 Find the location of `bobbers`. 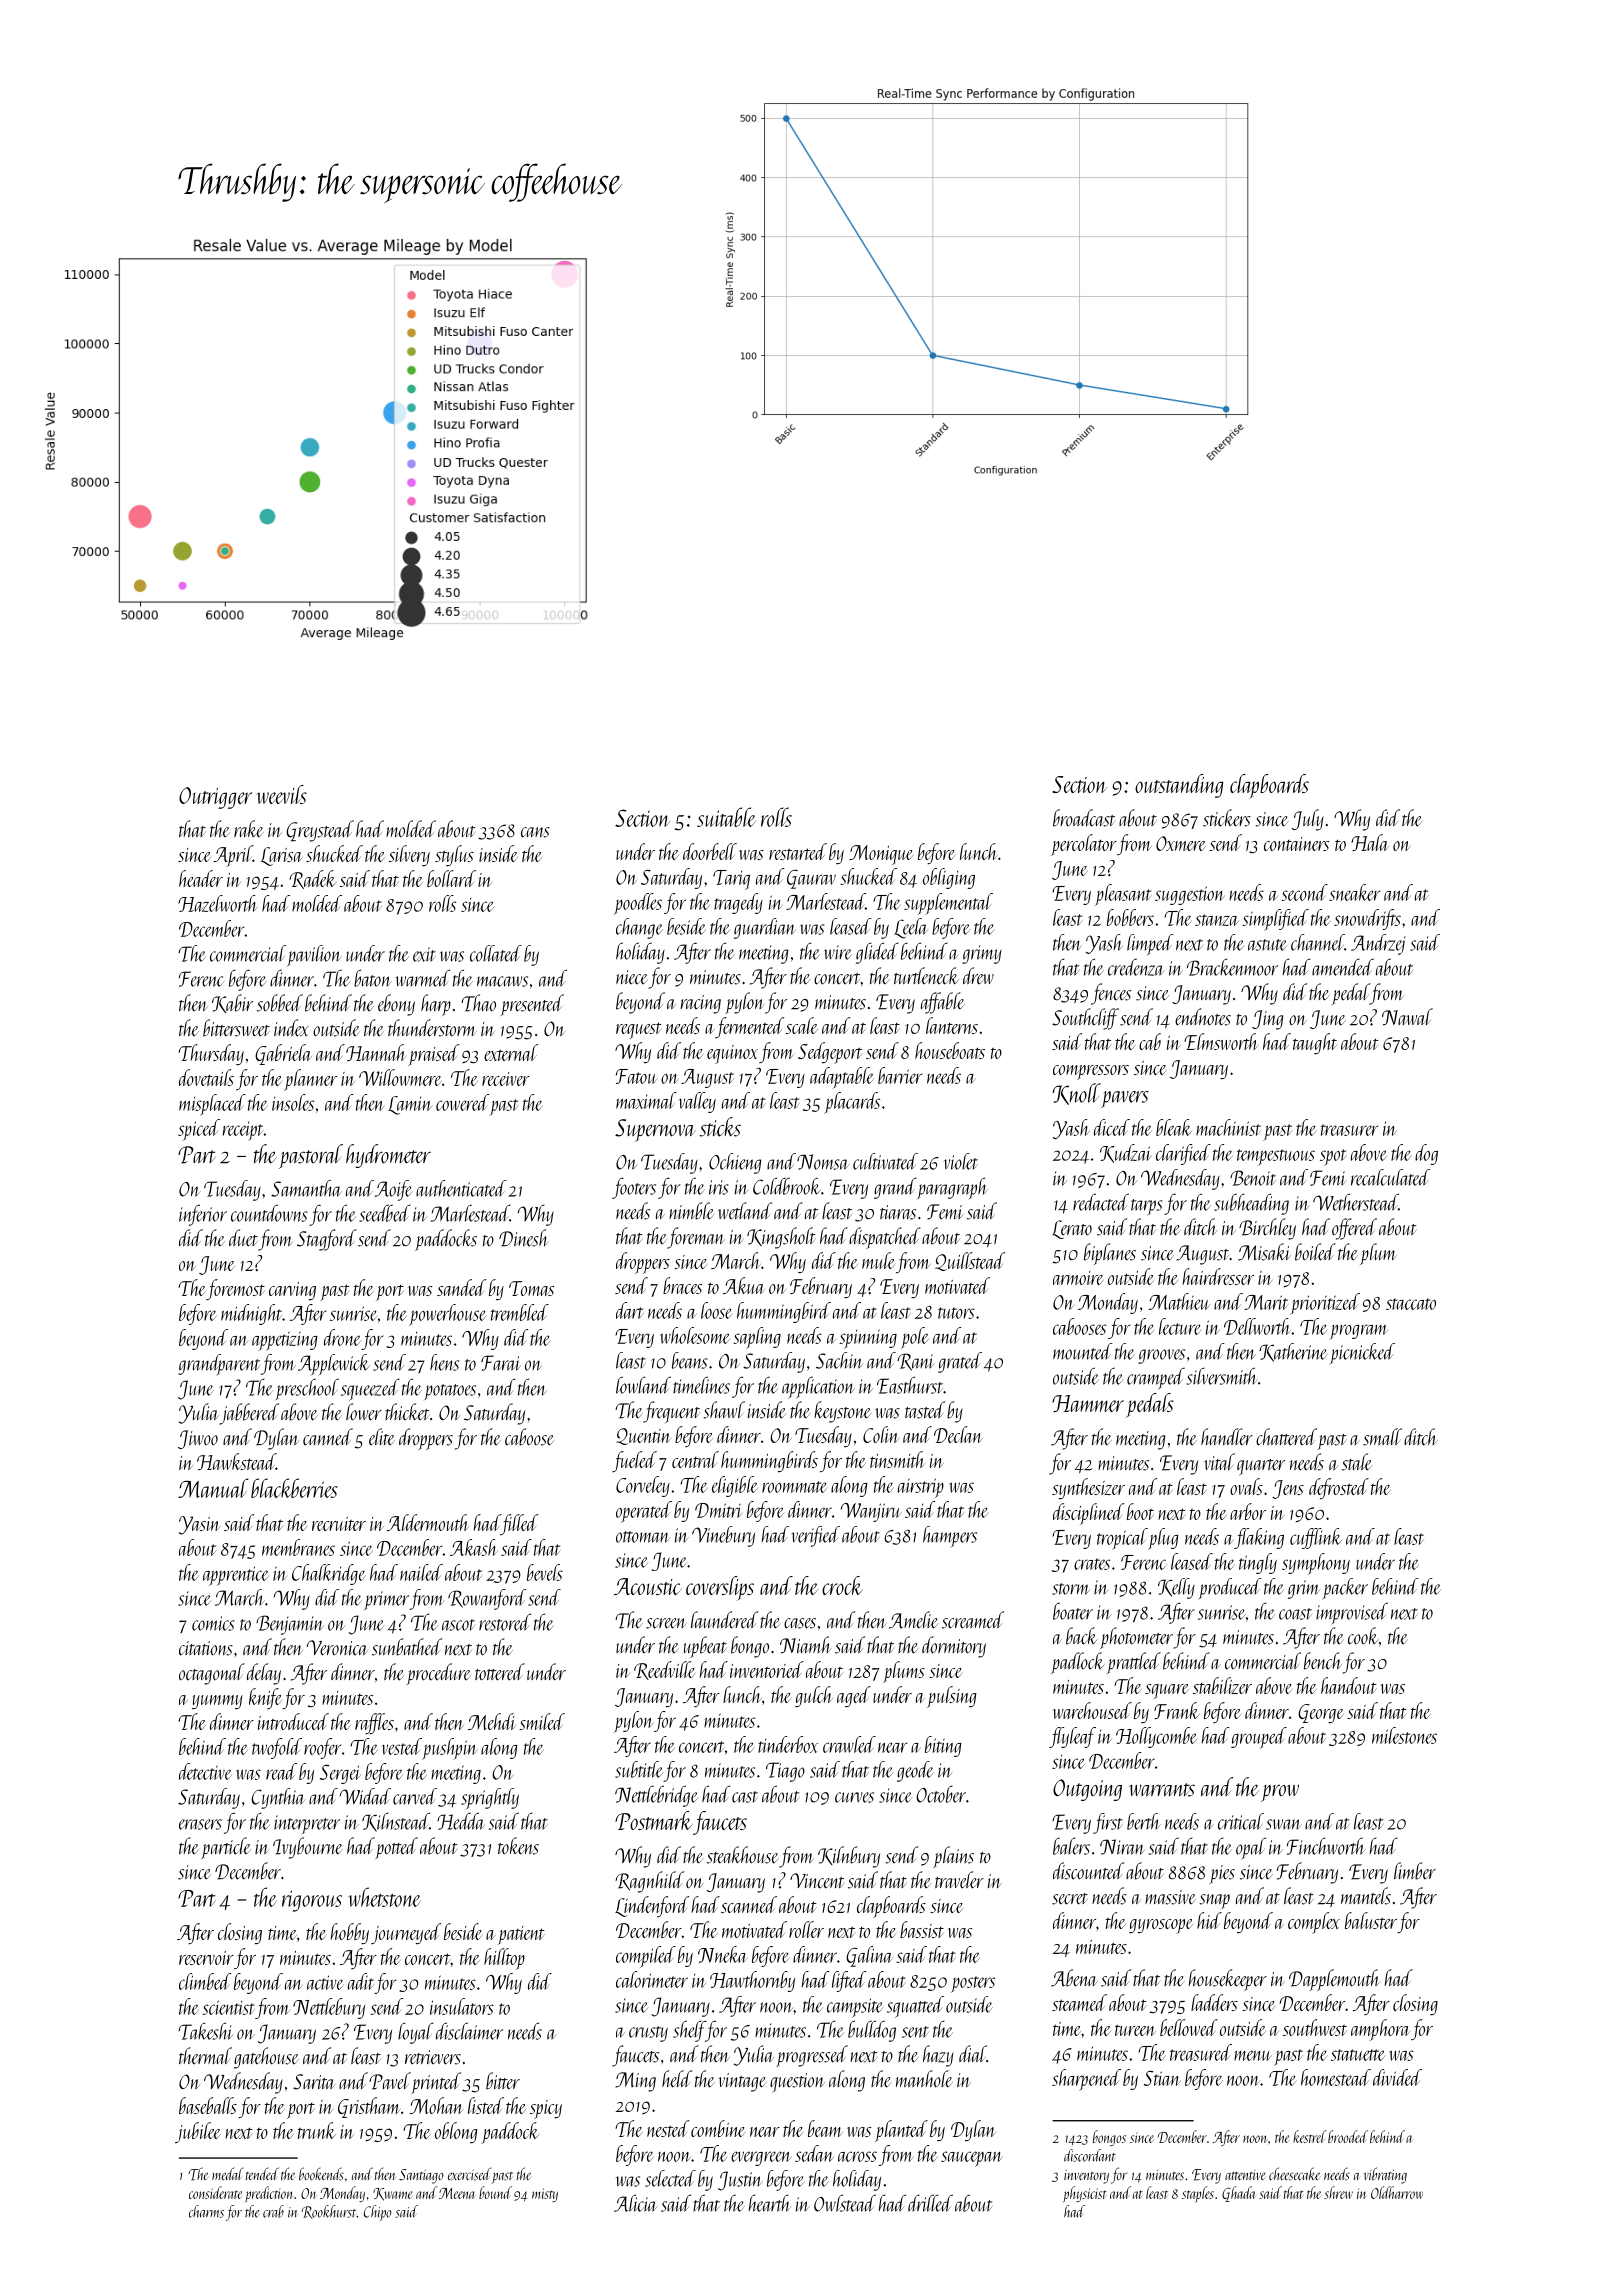

bobbers is located at coordinates (1130, 917).
